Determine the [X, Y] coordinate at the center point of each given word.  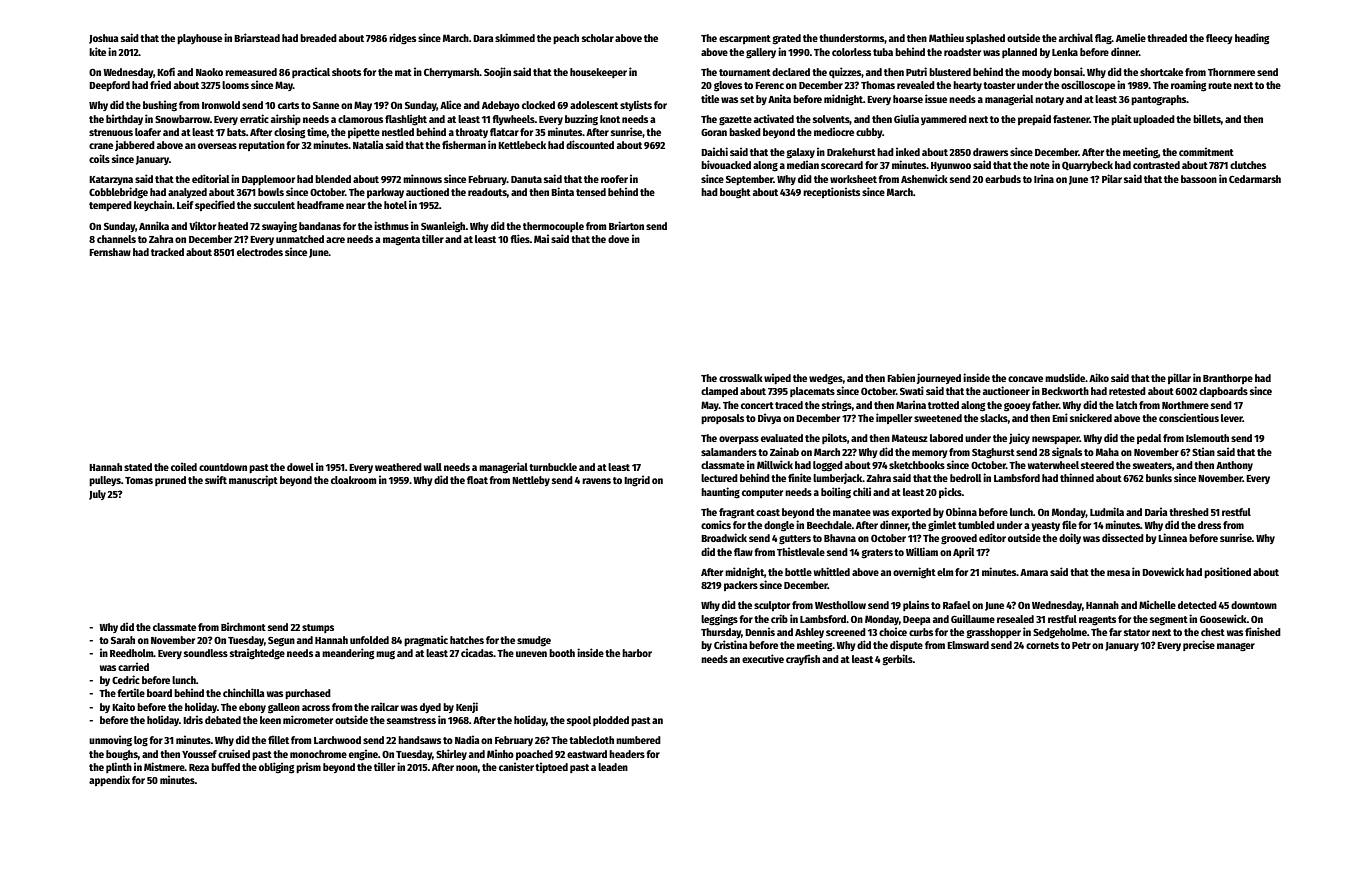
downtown [1254, 605]
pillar [1179, 378]
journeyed [939, 378]
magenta [401, 241]
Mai [541, 238]
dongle [779, 526]
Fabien [901, 377]
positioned [1227, 572]
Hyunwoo [951, 166]
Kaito [123, 706]
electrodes [260, 252]
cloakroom [353, 480]
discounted [590, 144]
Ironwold [221, 105]
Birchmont [243, 626]
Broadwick [724, 537]
